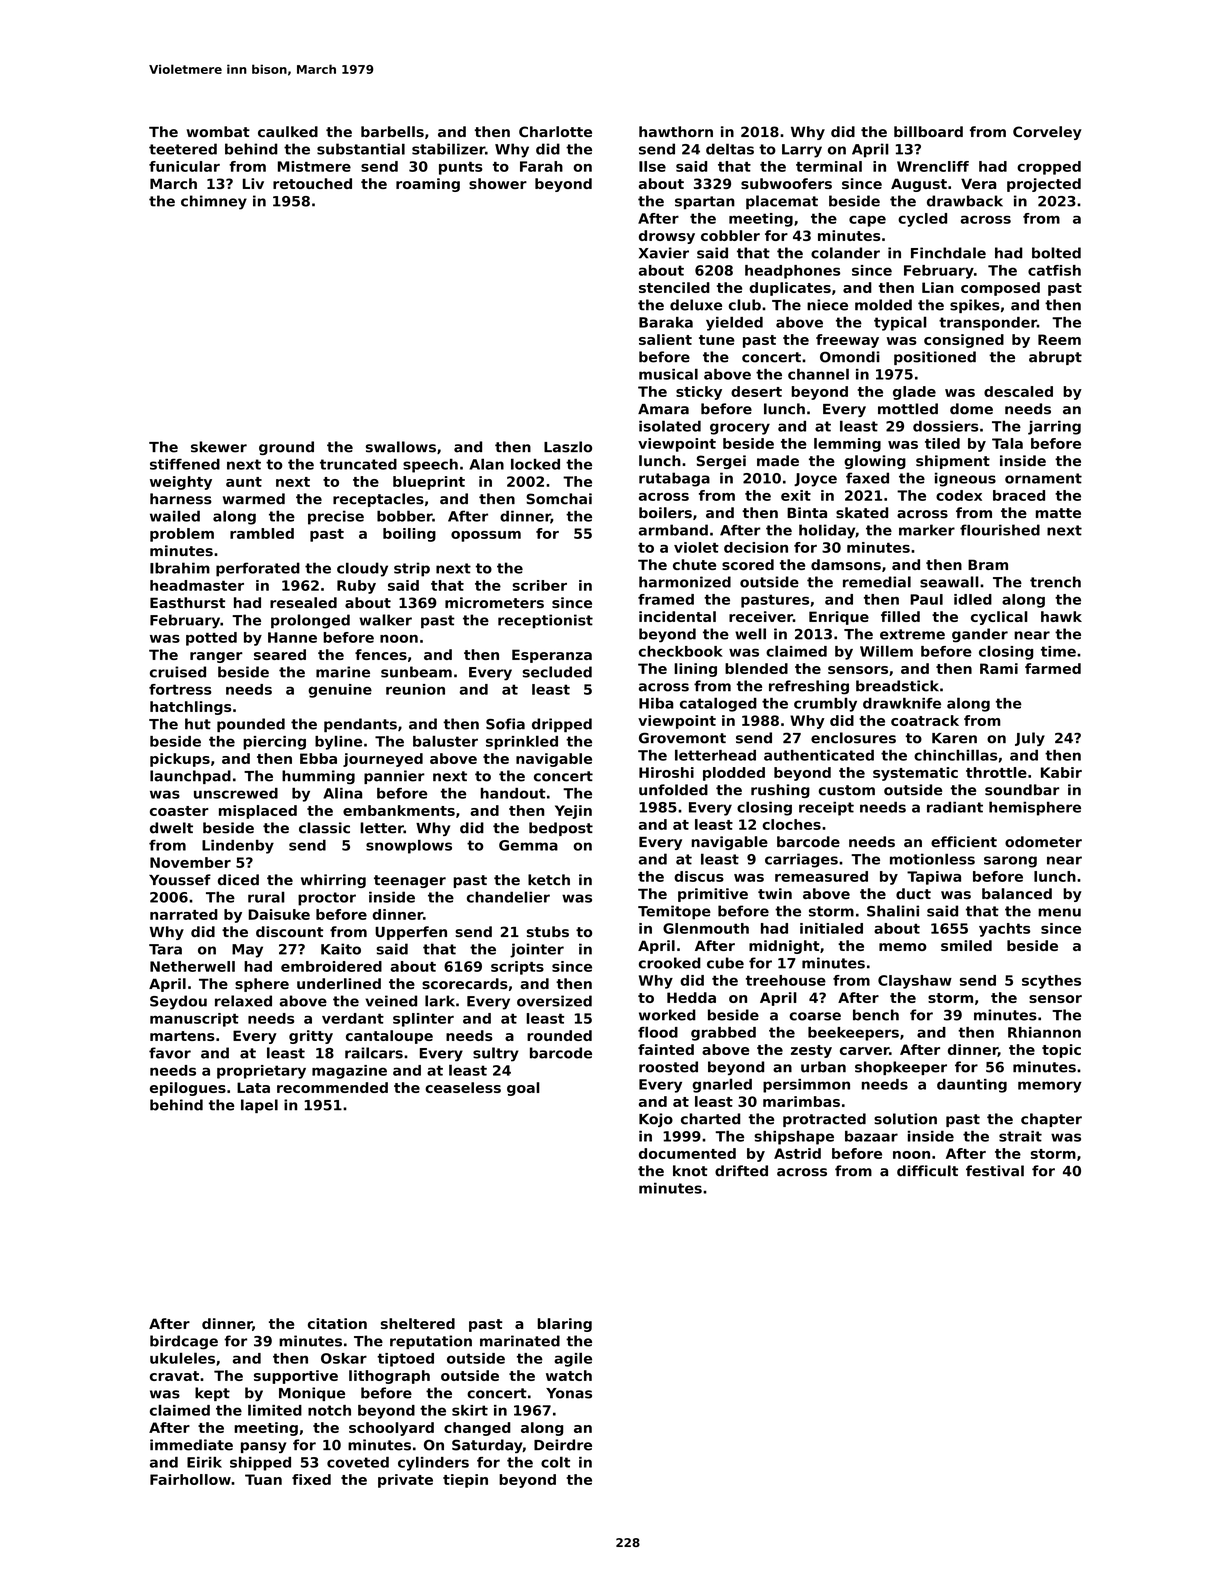 The height and width of the screenshot is (1593, 1231). What do you see at coordinates (831, 928) in the screenshot?
I see `initialed` at bounding box center [831, 928].
